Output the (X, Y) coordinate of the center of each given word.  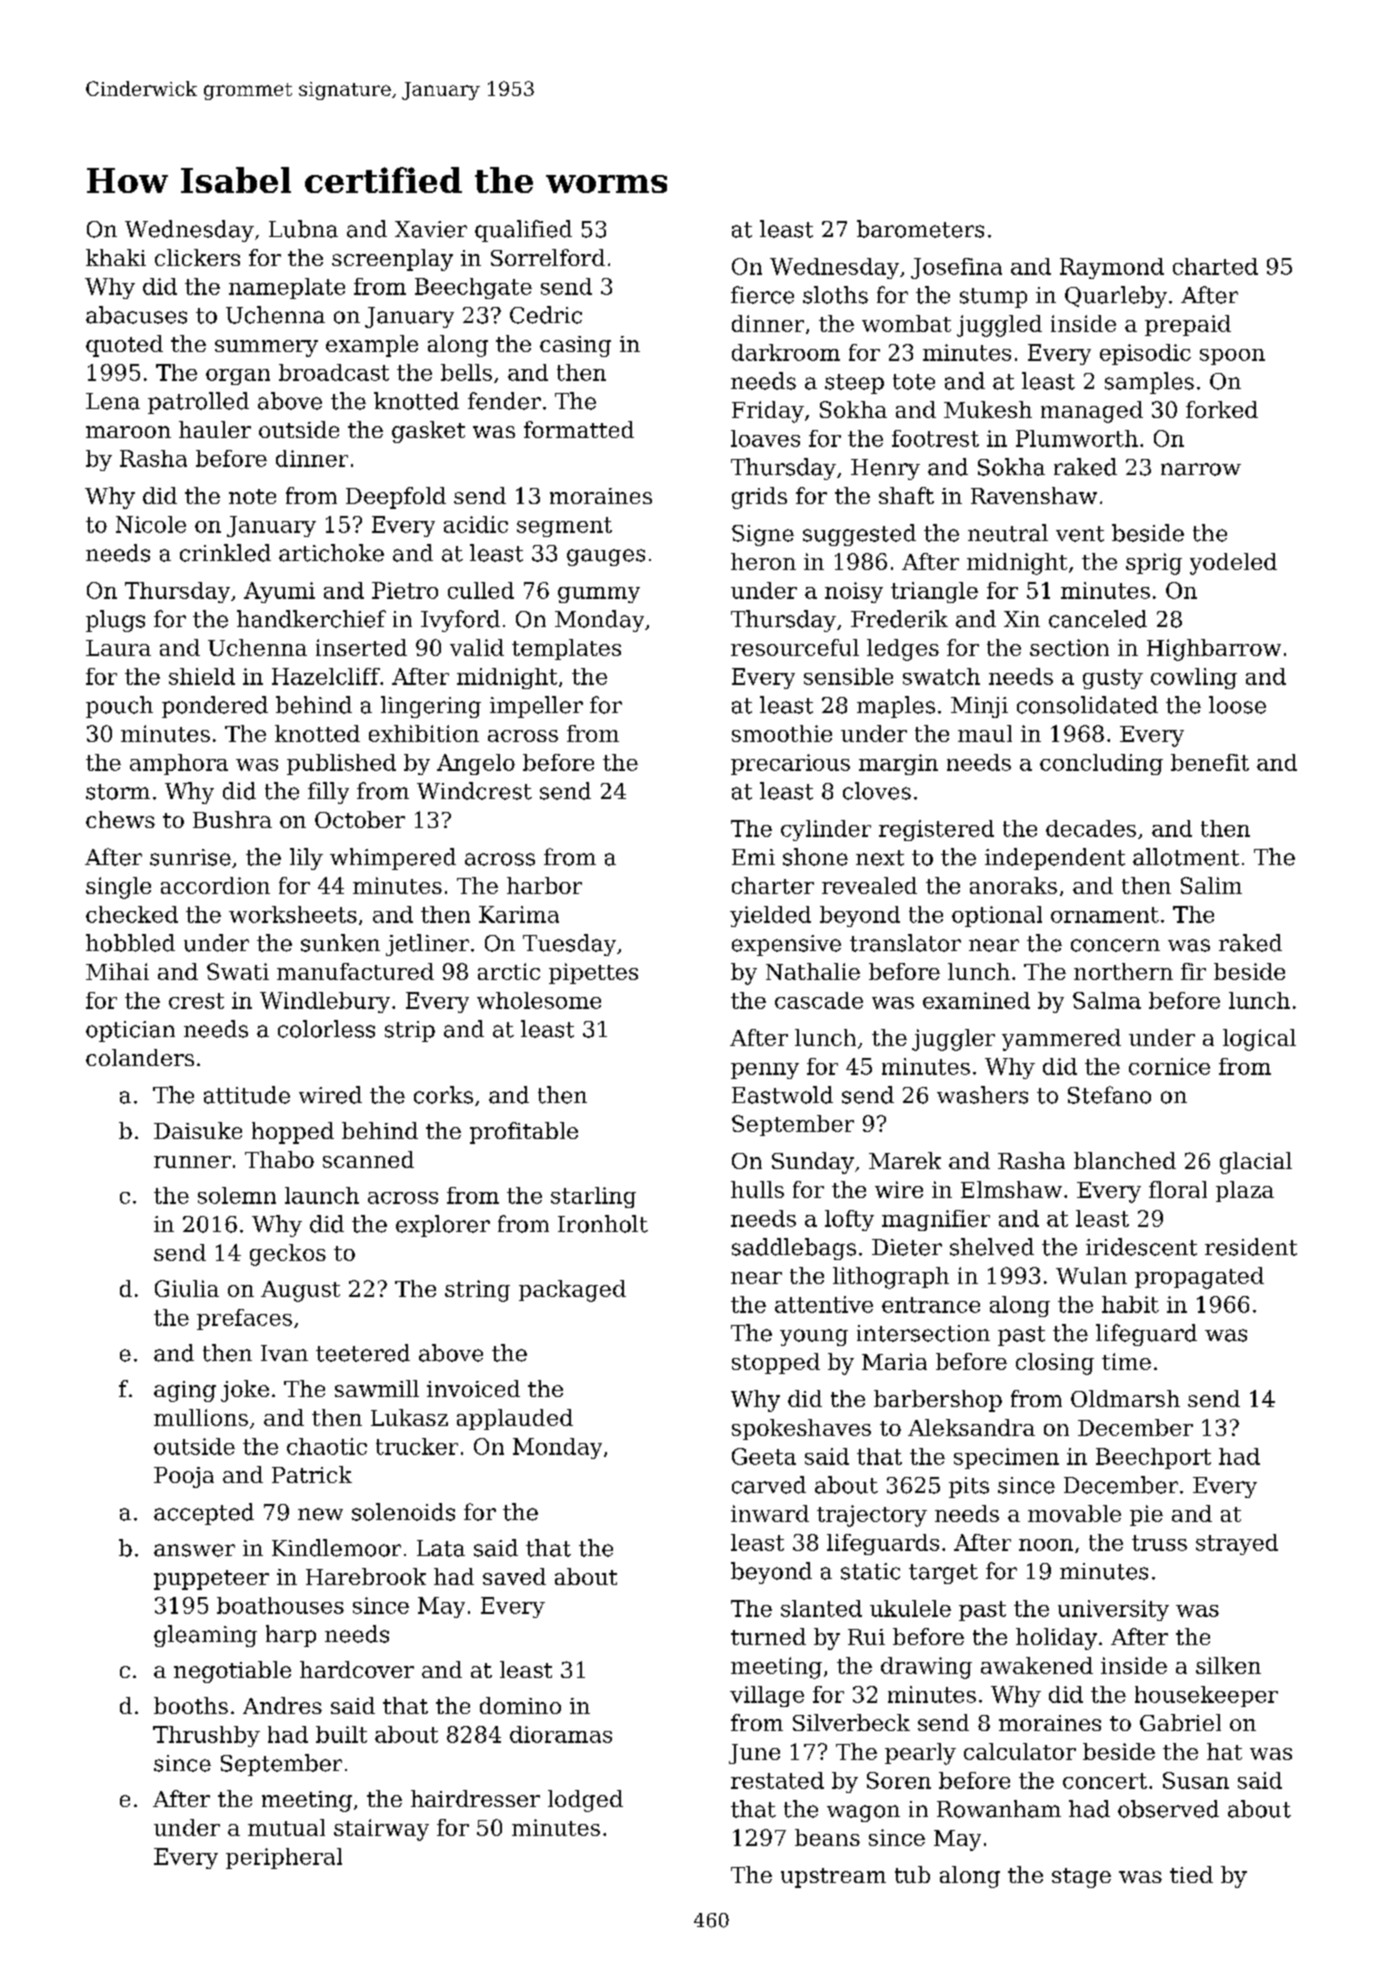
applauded (515, 1419)
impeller (536, 707)
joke (245, 1391)
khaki (116, 257)
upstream (833, 1878)
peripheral (284, 1858)
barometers (920, 229)
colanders (140, 1057)
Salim (1211, 885)
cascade (819, 1000)
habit (1130, 1304)
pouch (119, 707)
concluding (1101, 764)
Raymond (1112, 268)
